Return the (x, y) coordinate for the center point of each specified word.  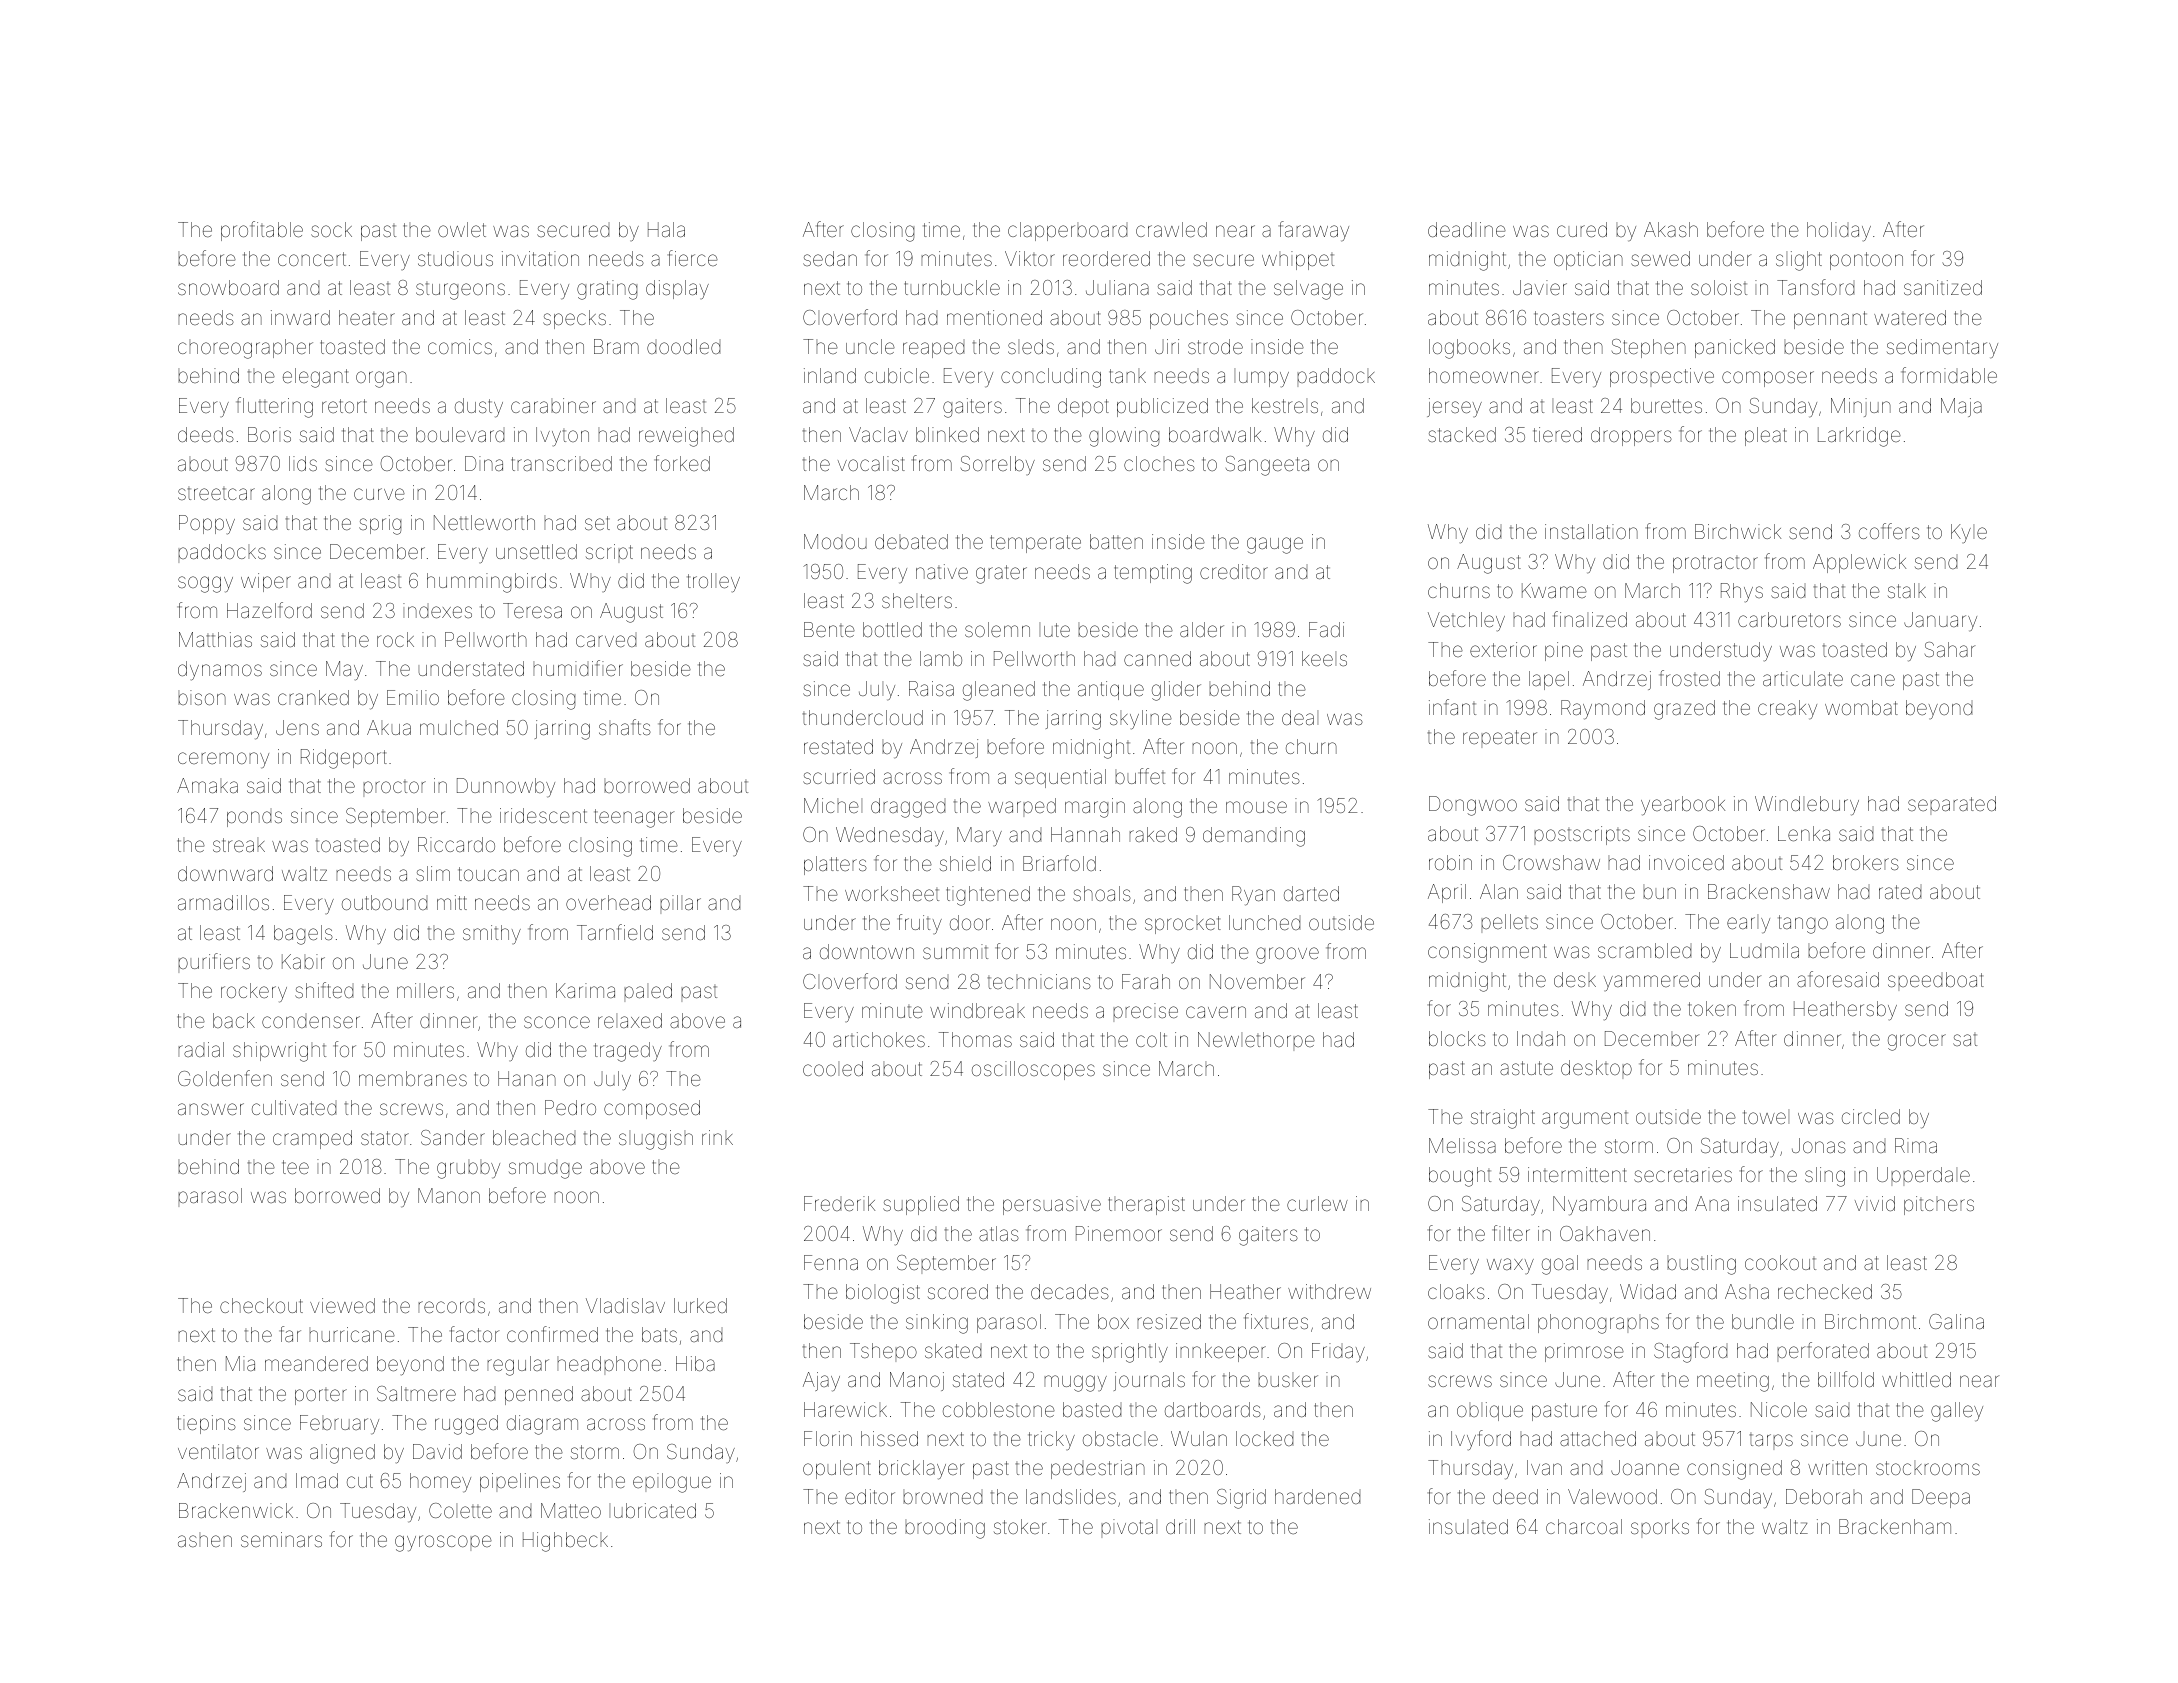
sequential (1060, 778)
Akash (1671, 229)
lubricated (652, 1510)
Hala (666, 229)
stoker (1020, 1526)
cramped (312, 1139)
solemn (997, 629)
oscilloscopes (1033, 1070)
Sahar (1950, 649)
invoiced (1686, 862)
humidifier (578, 668)
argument (1585, 1120)
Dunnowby (506, 787)
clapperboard (1067, 231)
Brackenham (1895, 1526)
